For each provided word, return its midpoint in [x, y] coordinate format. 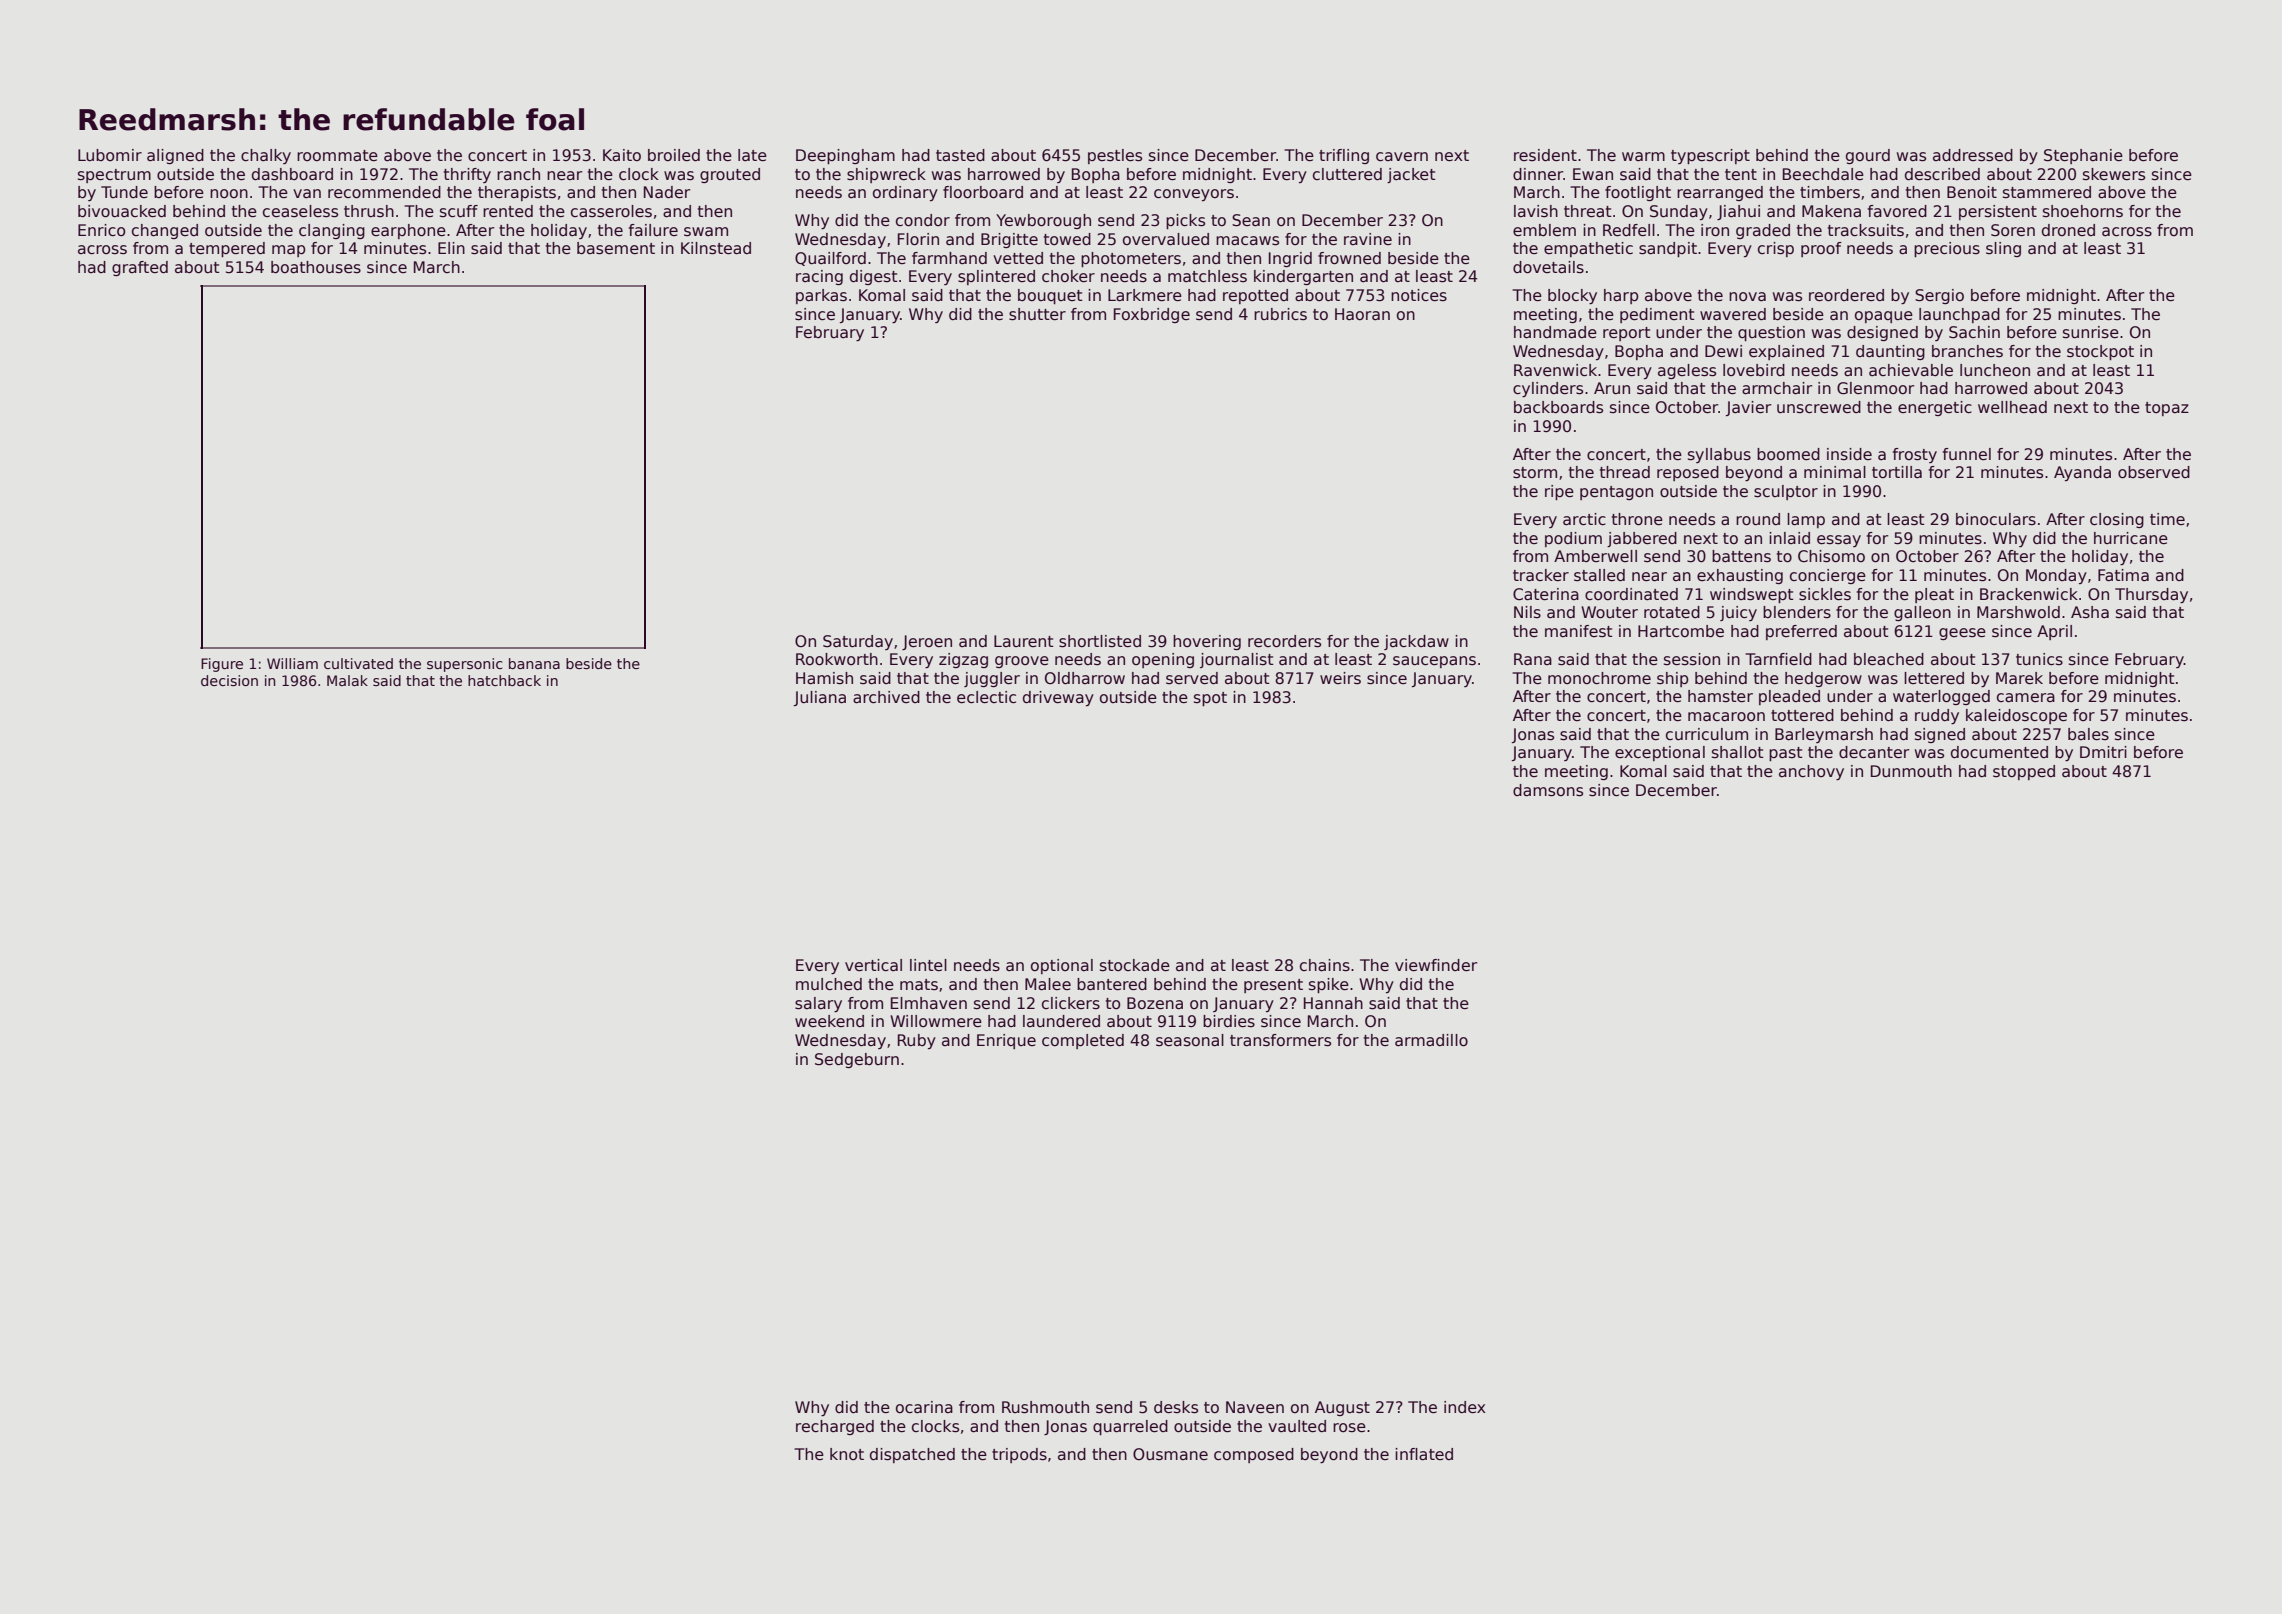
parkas [821, 296]
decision [229, 680]
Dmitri [2103, 752]
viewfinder [1436, 965]
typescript [1710, 156]
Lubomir [110, 155]
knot [847, 1454]
